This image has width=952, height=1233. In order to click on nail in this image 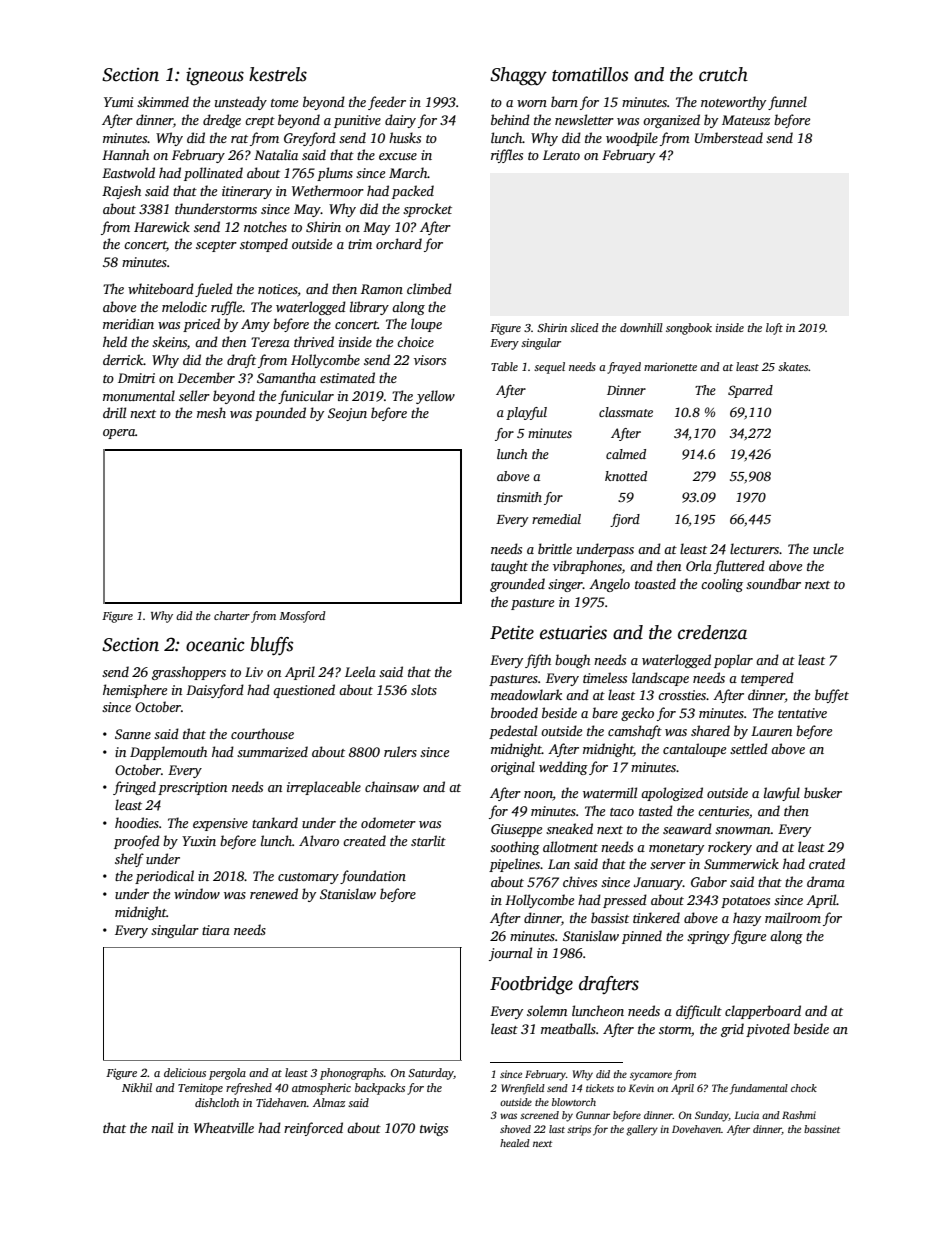, I will do `click(162, 1127)`.
